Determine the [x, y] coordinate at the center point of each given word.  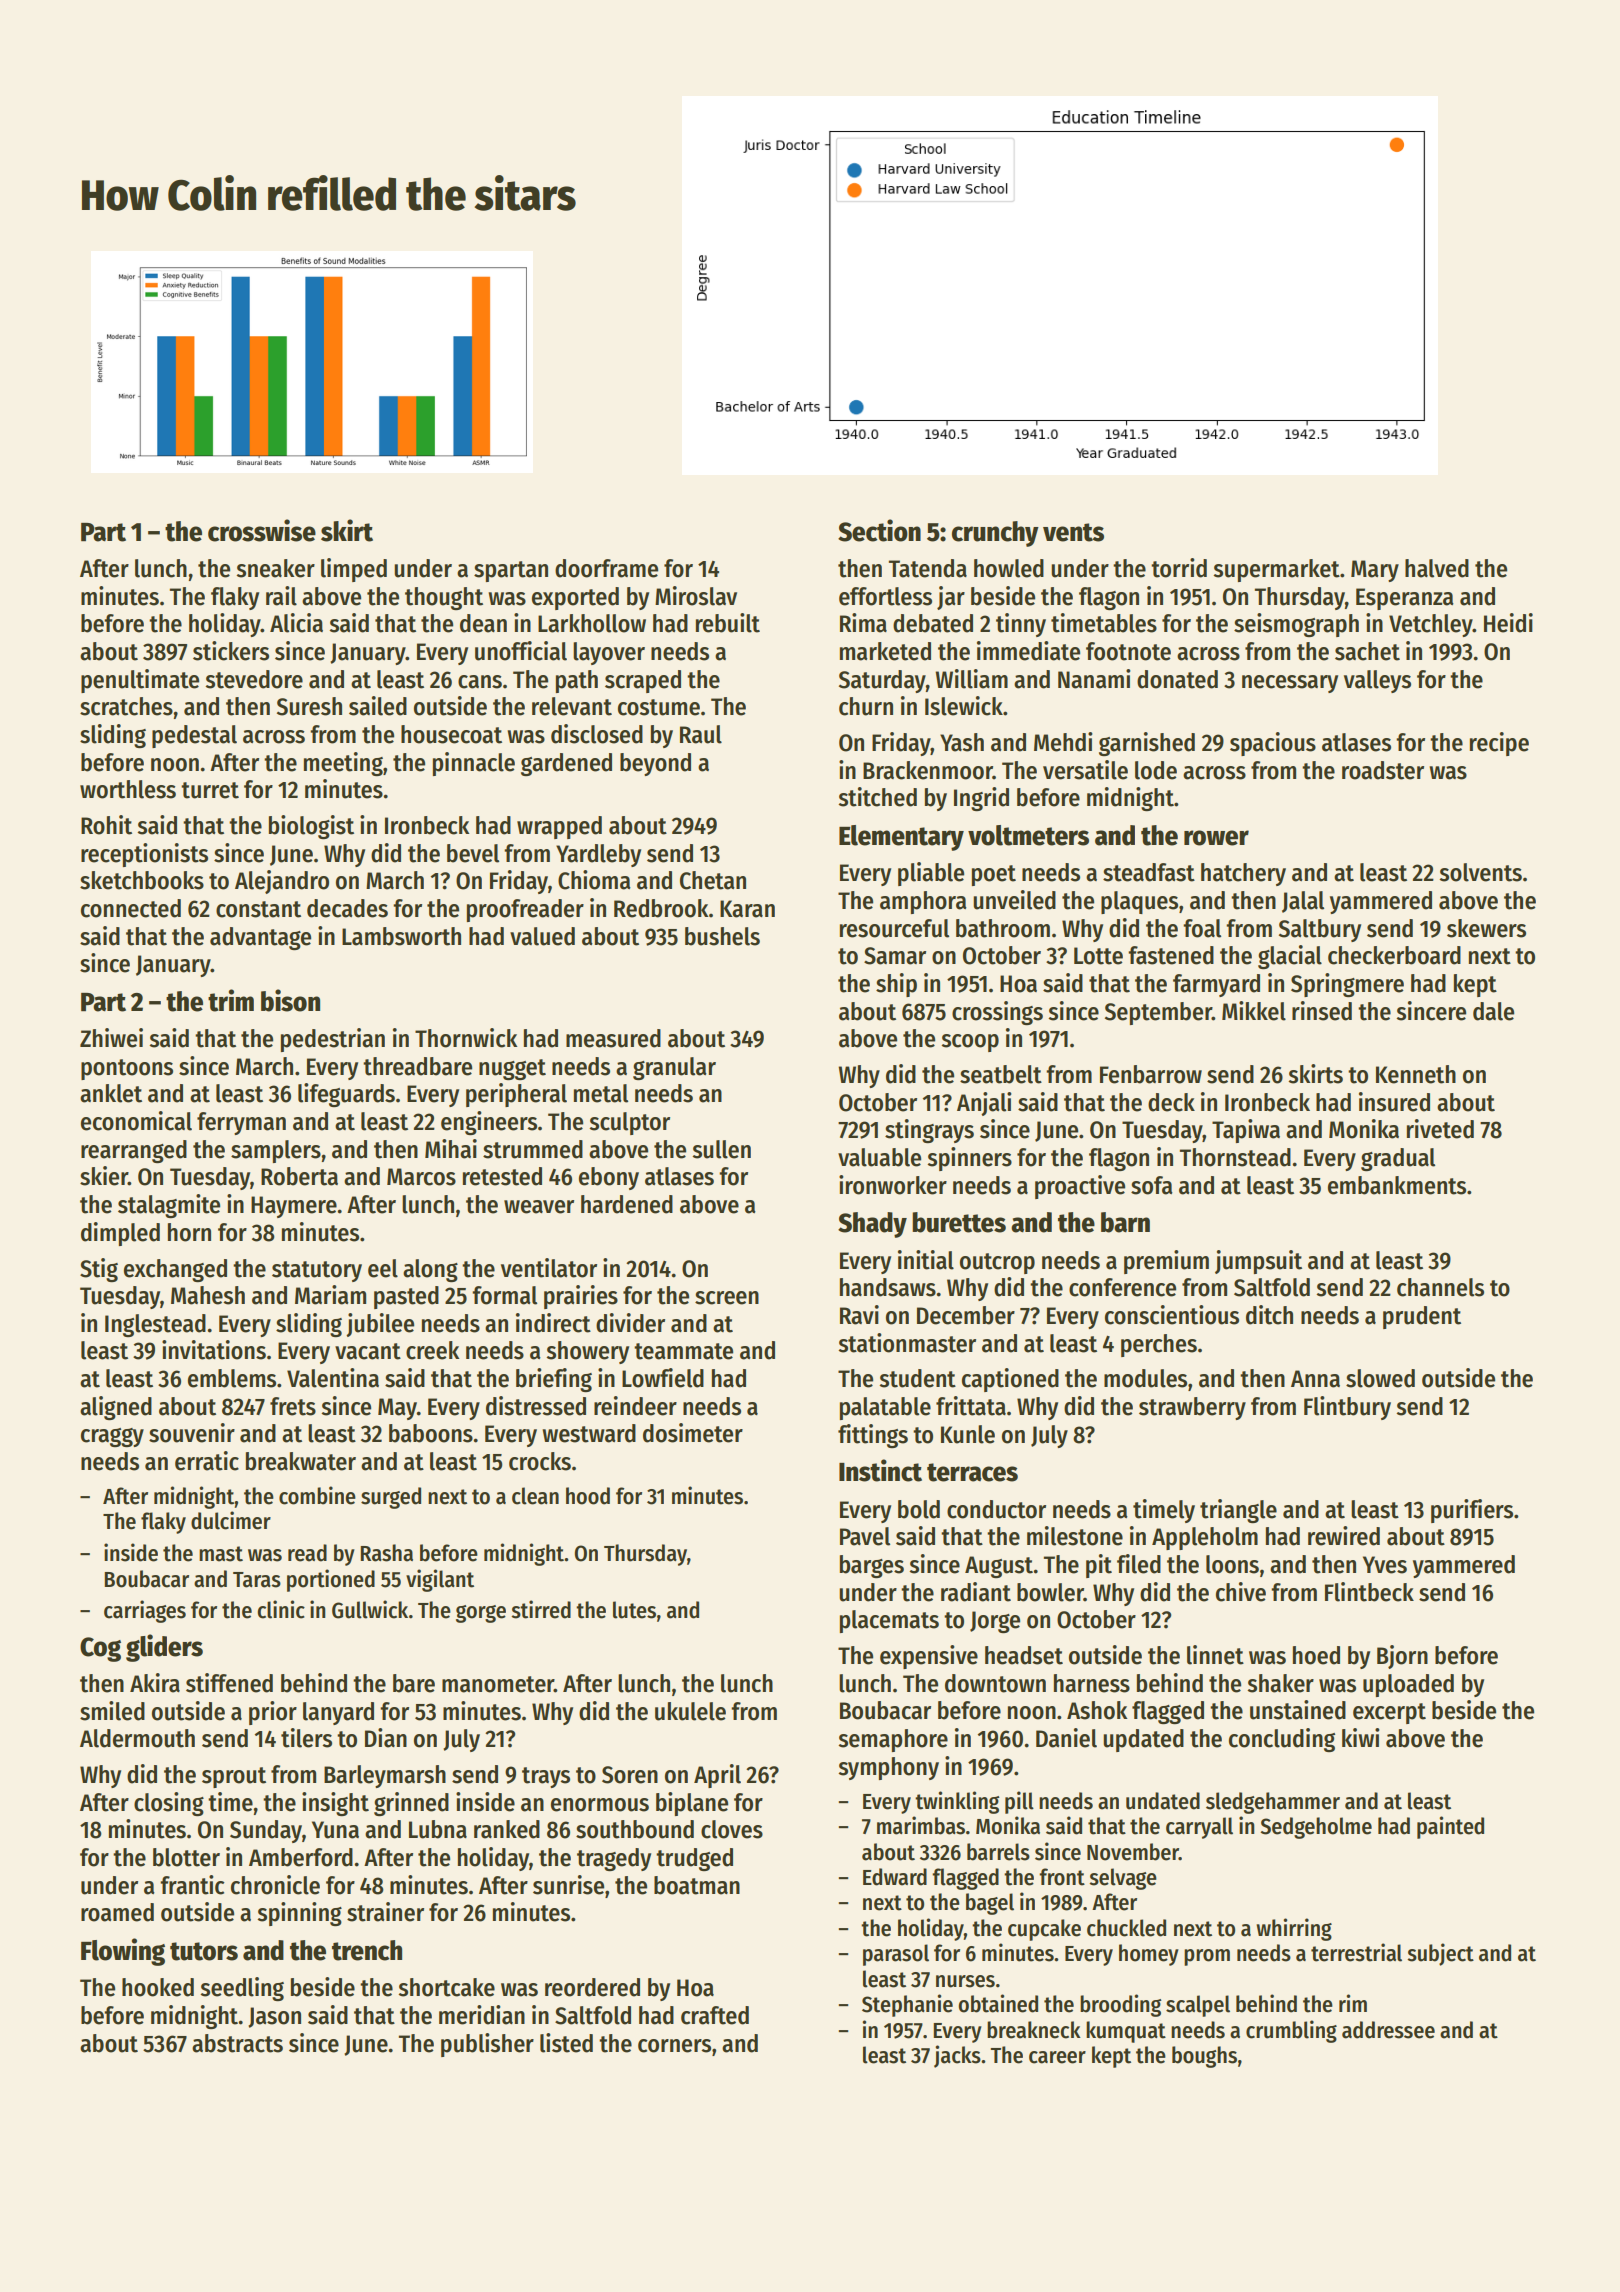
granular [674, 1068]
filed [1139, 1564]
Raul [701, 734]
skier [104, 1176]
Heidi [1508, 623]
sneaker [275, 568]
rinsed [1322, 1011]
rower [1216, 838]
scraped [643, 681]
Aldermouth [137, 1738]
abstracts [237, 2043]
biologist [311, 827]
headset [1024, 1655]
